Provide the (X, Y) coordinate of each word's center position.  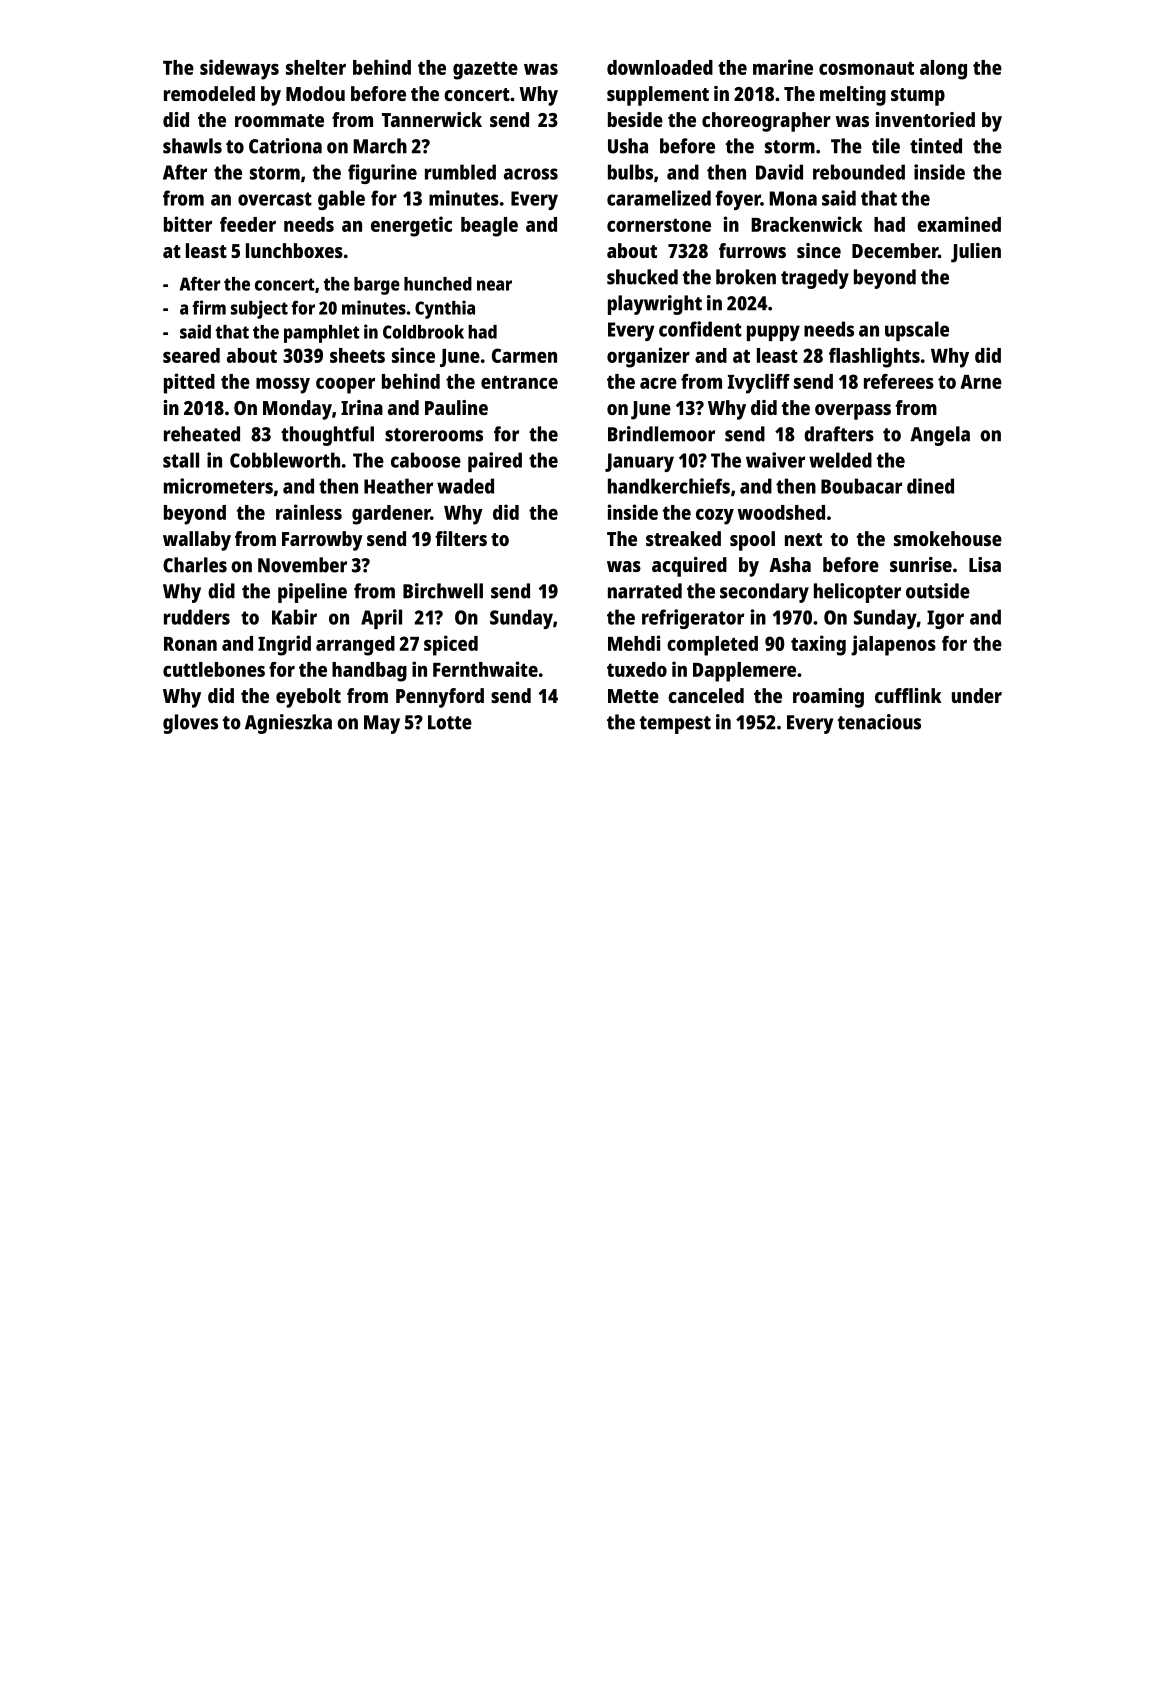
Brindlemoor (661, 434)
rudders (197, 617)
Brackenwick (807, 224)
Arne (981, 382)
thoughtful (327, 436)
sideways (239, 69)
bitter (188, 224)
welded (840, 460)
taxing (818, 645)
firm (209, 307)
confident (700, 329)
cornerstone (659, 225)
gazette (485, 71)
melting (853, 96)
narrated (645, 591)
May (382, 724)
